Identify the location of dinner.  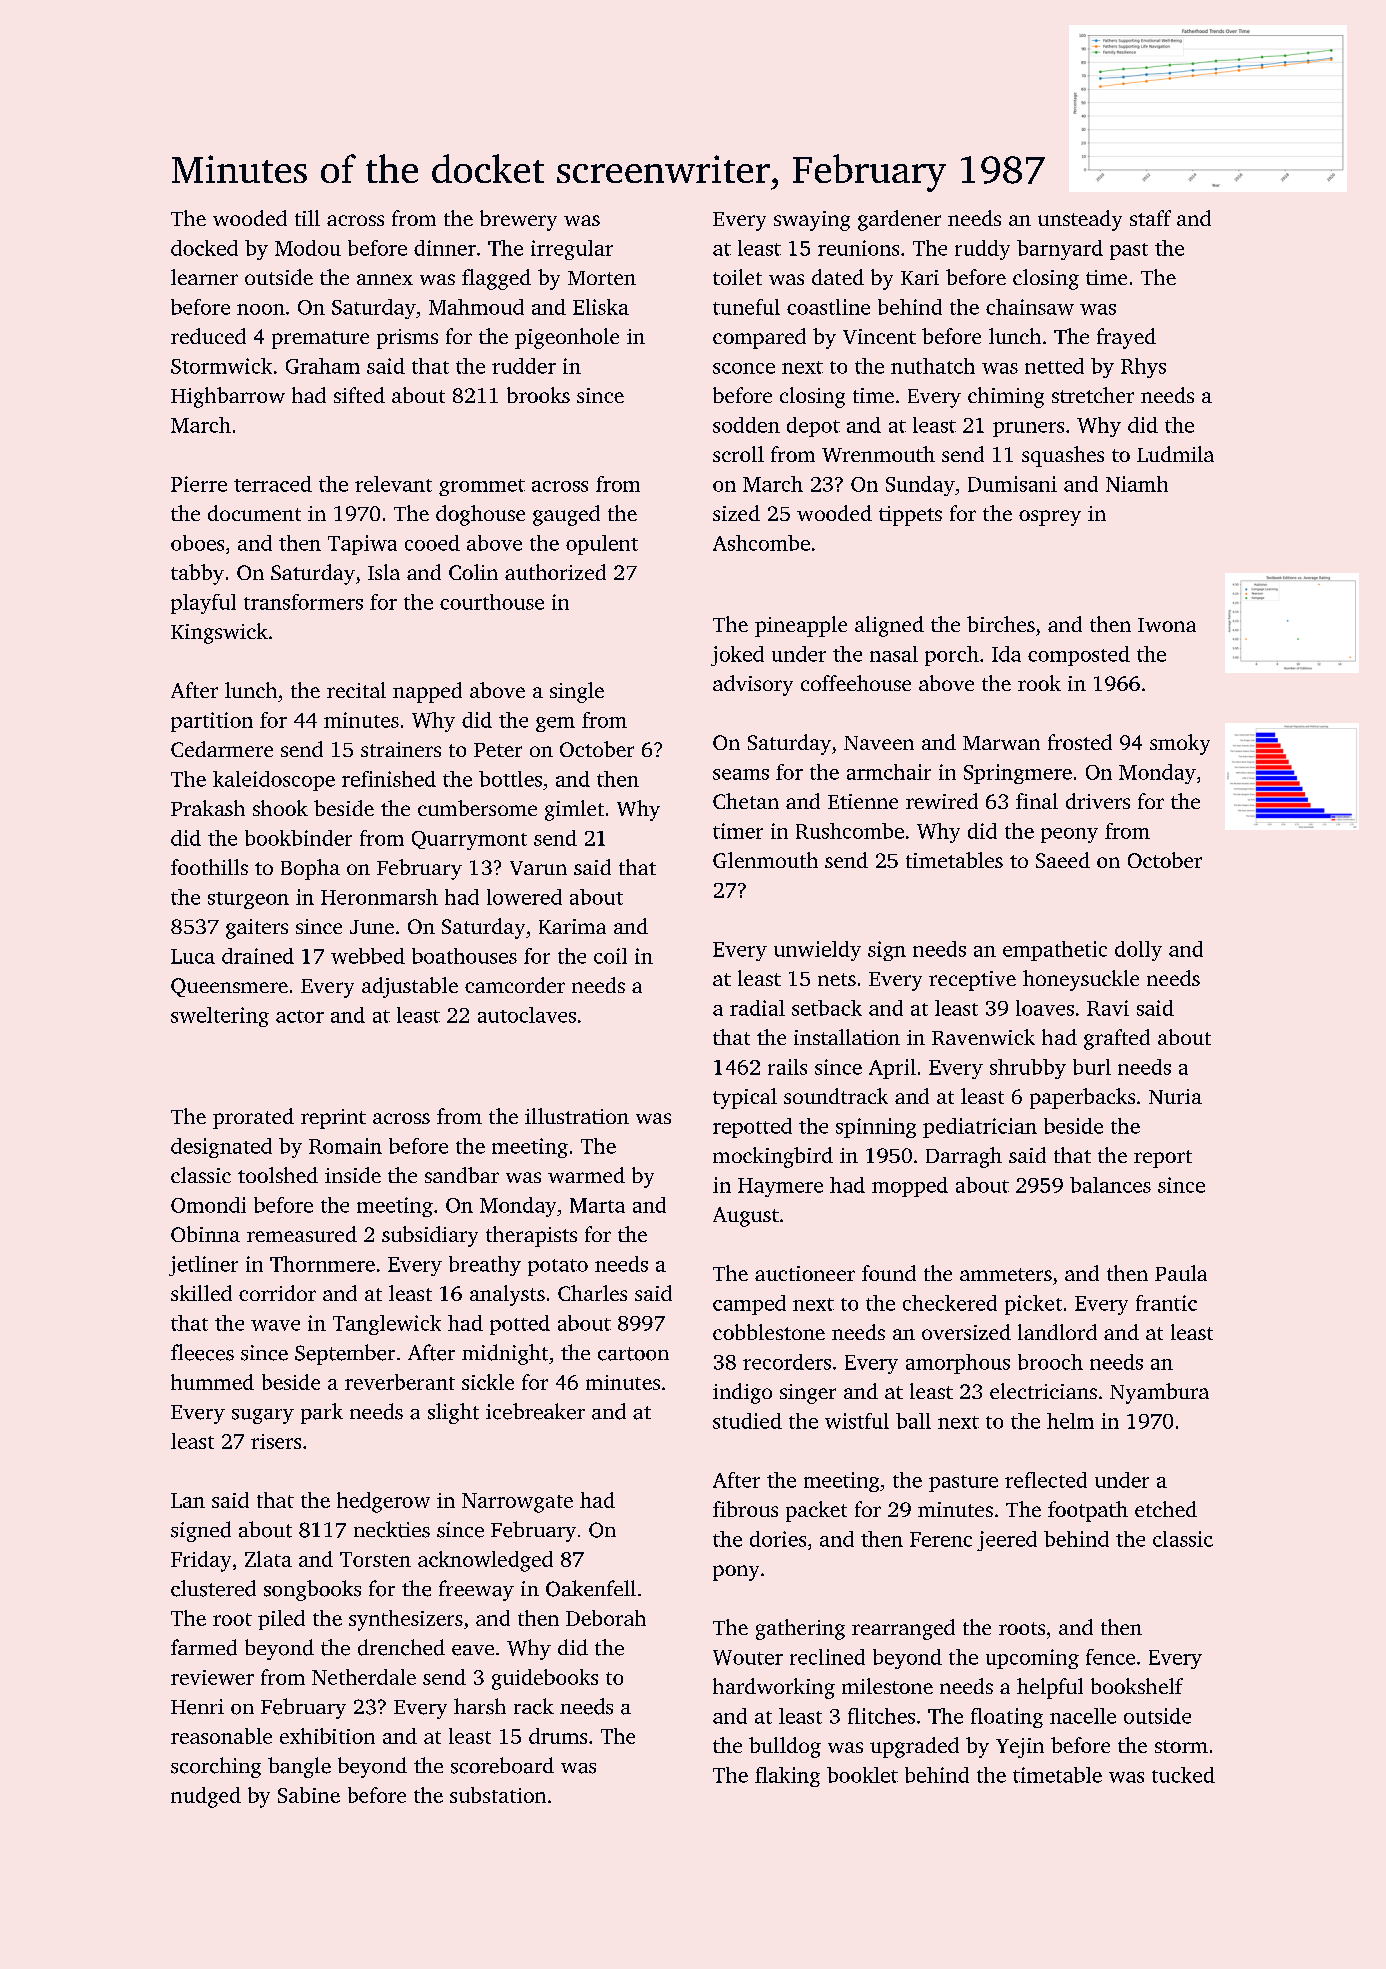
(445, 248).
